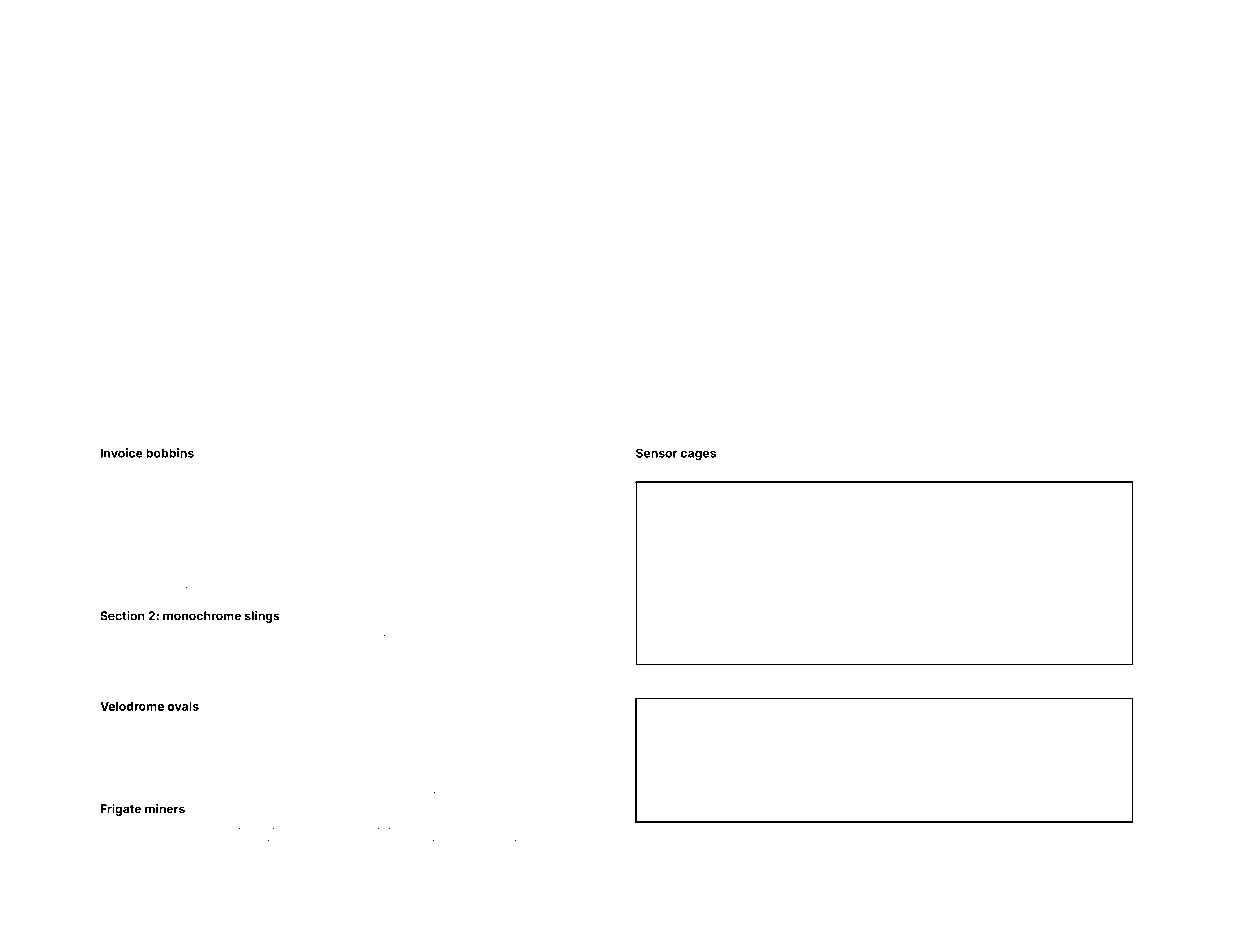  Describe the element at coordinates (490, 495) in the screenshot. I see `blades` at that location.
